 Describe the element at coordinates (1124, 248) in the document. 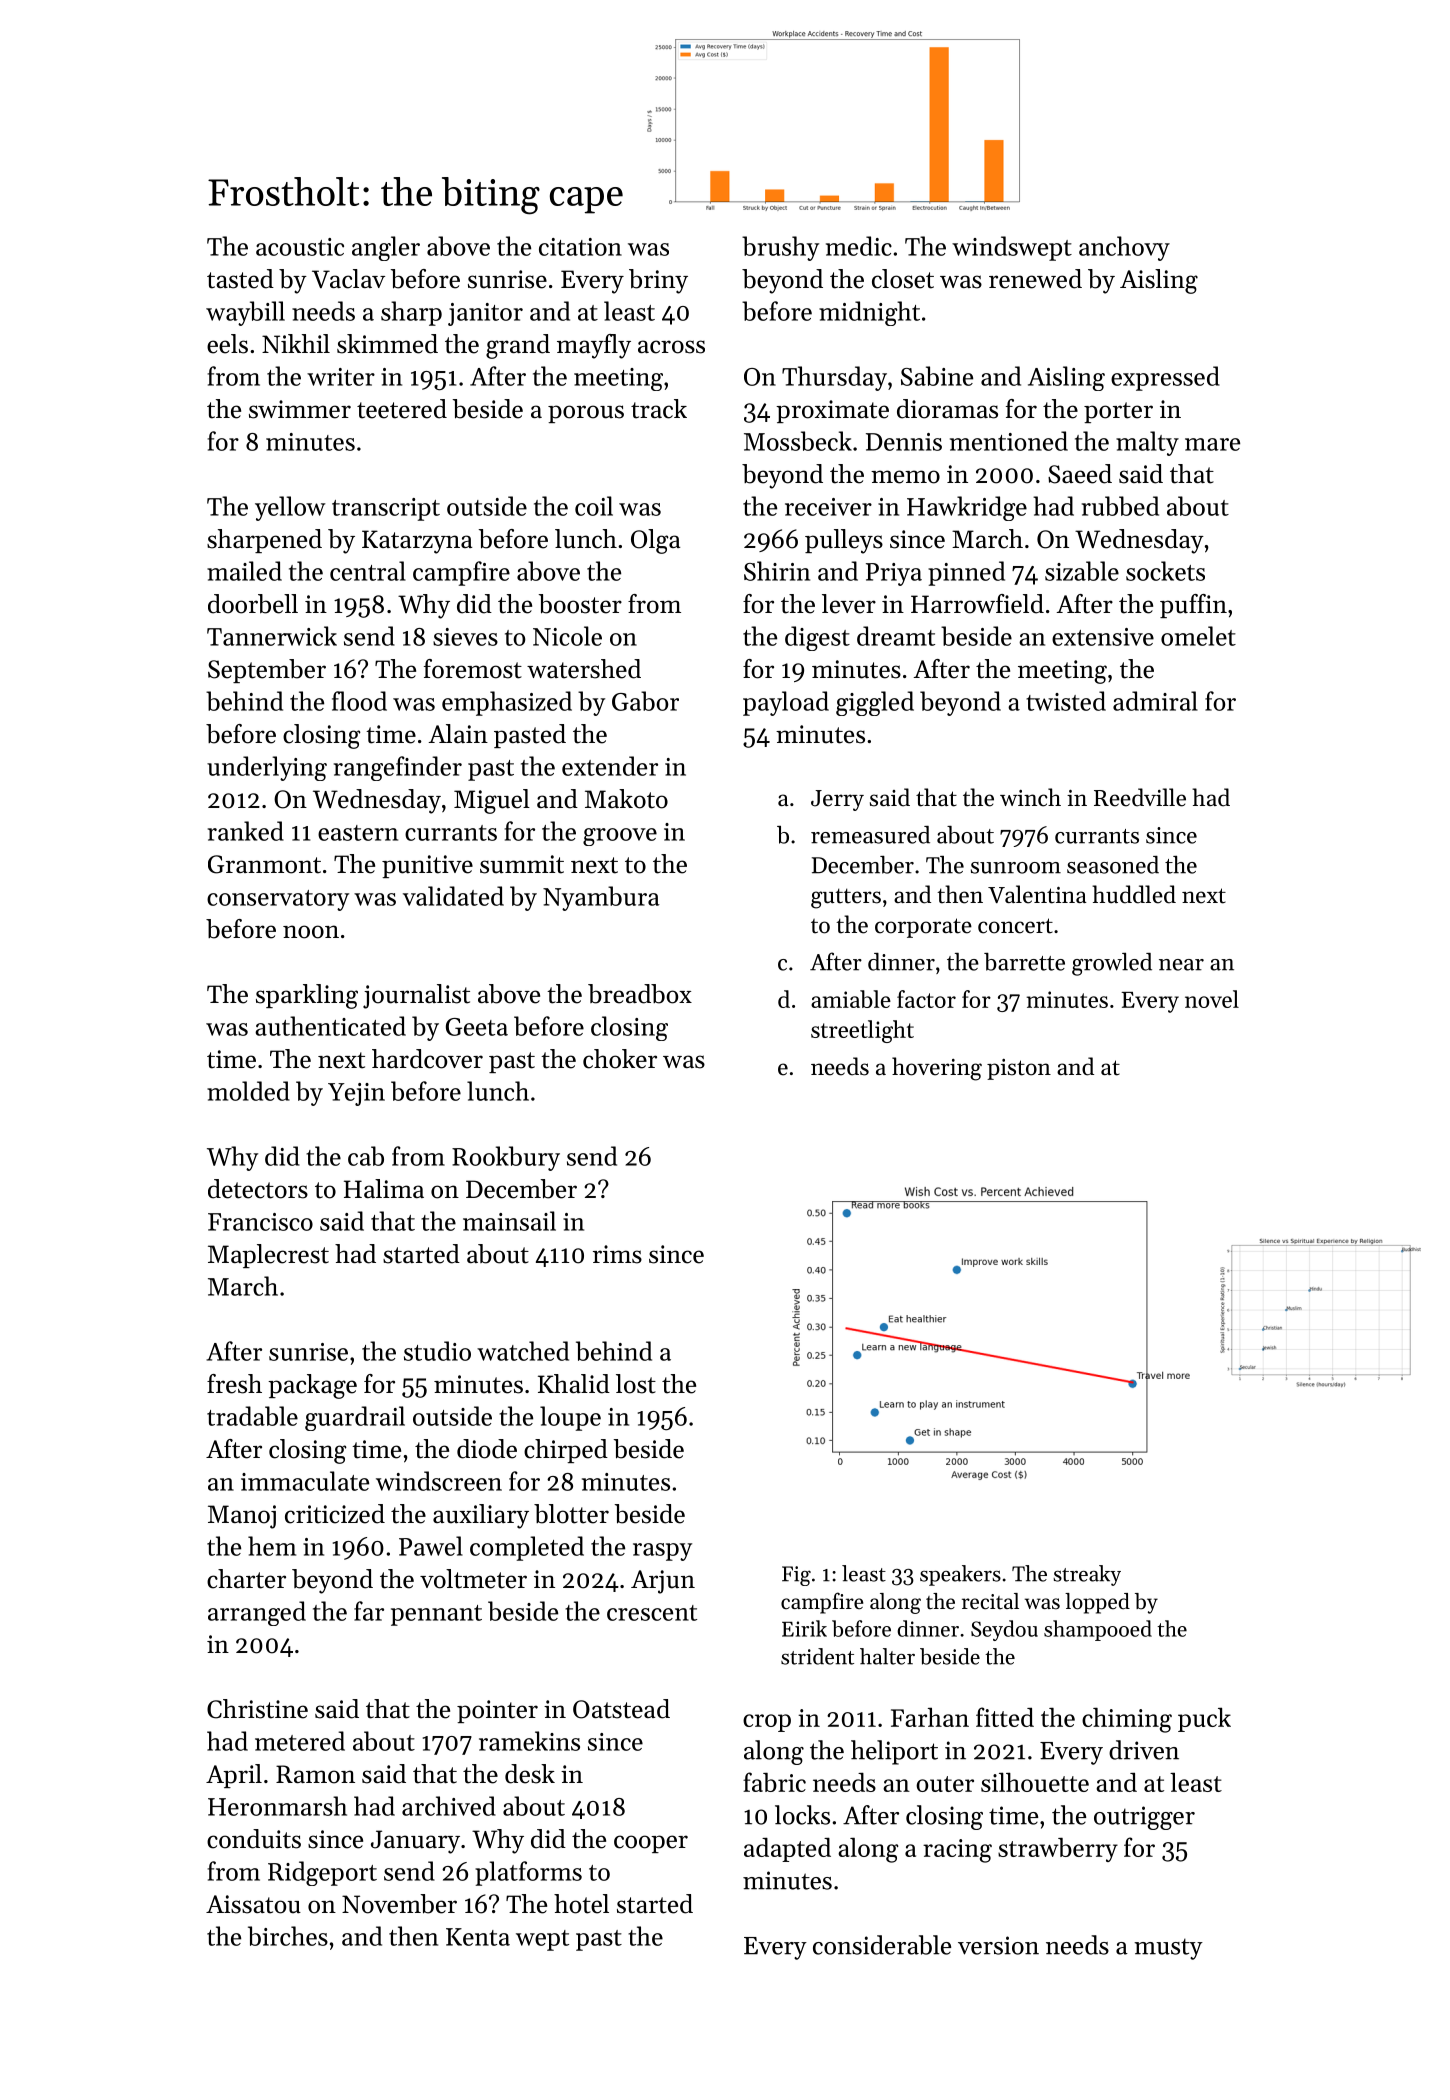

I see `anchovy` at that location.
